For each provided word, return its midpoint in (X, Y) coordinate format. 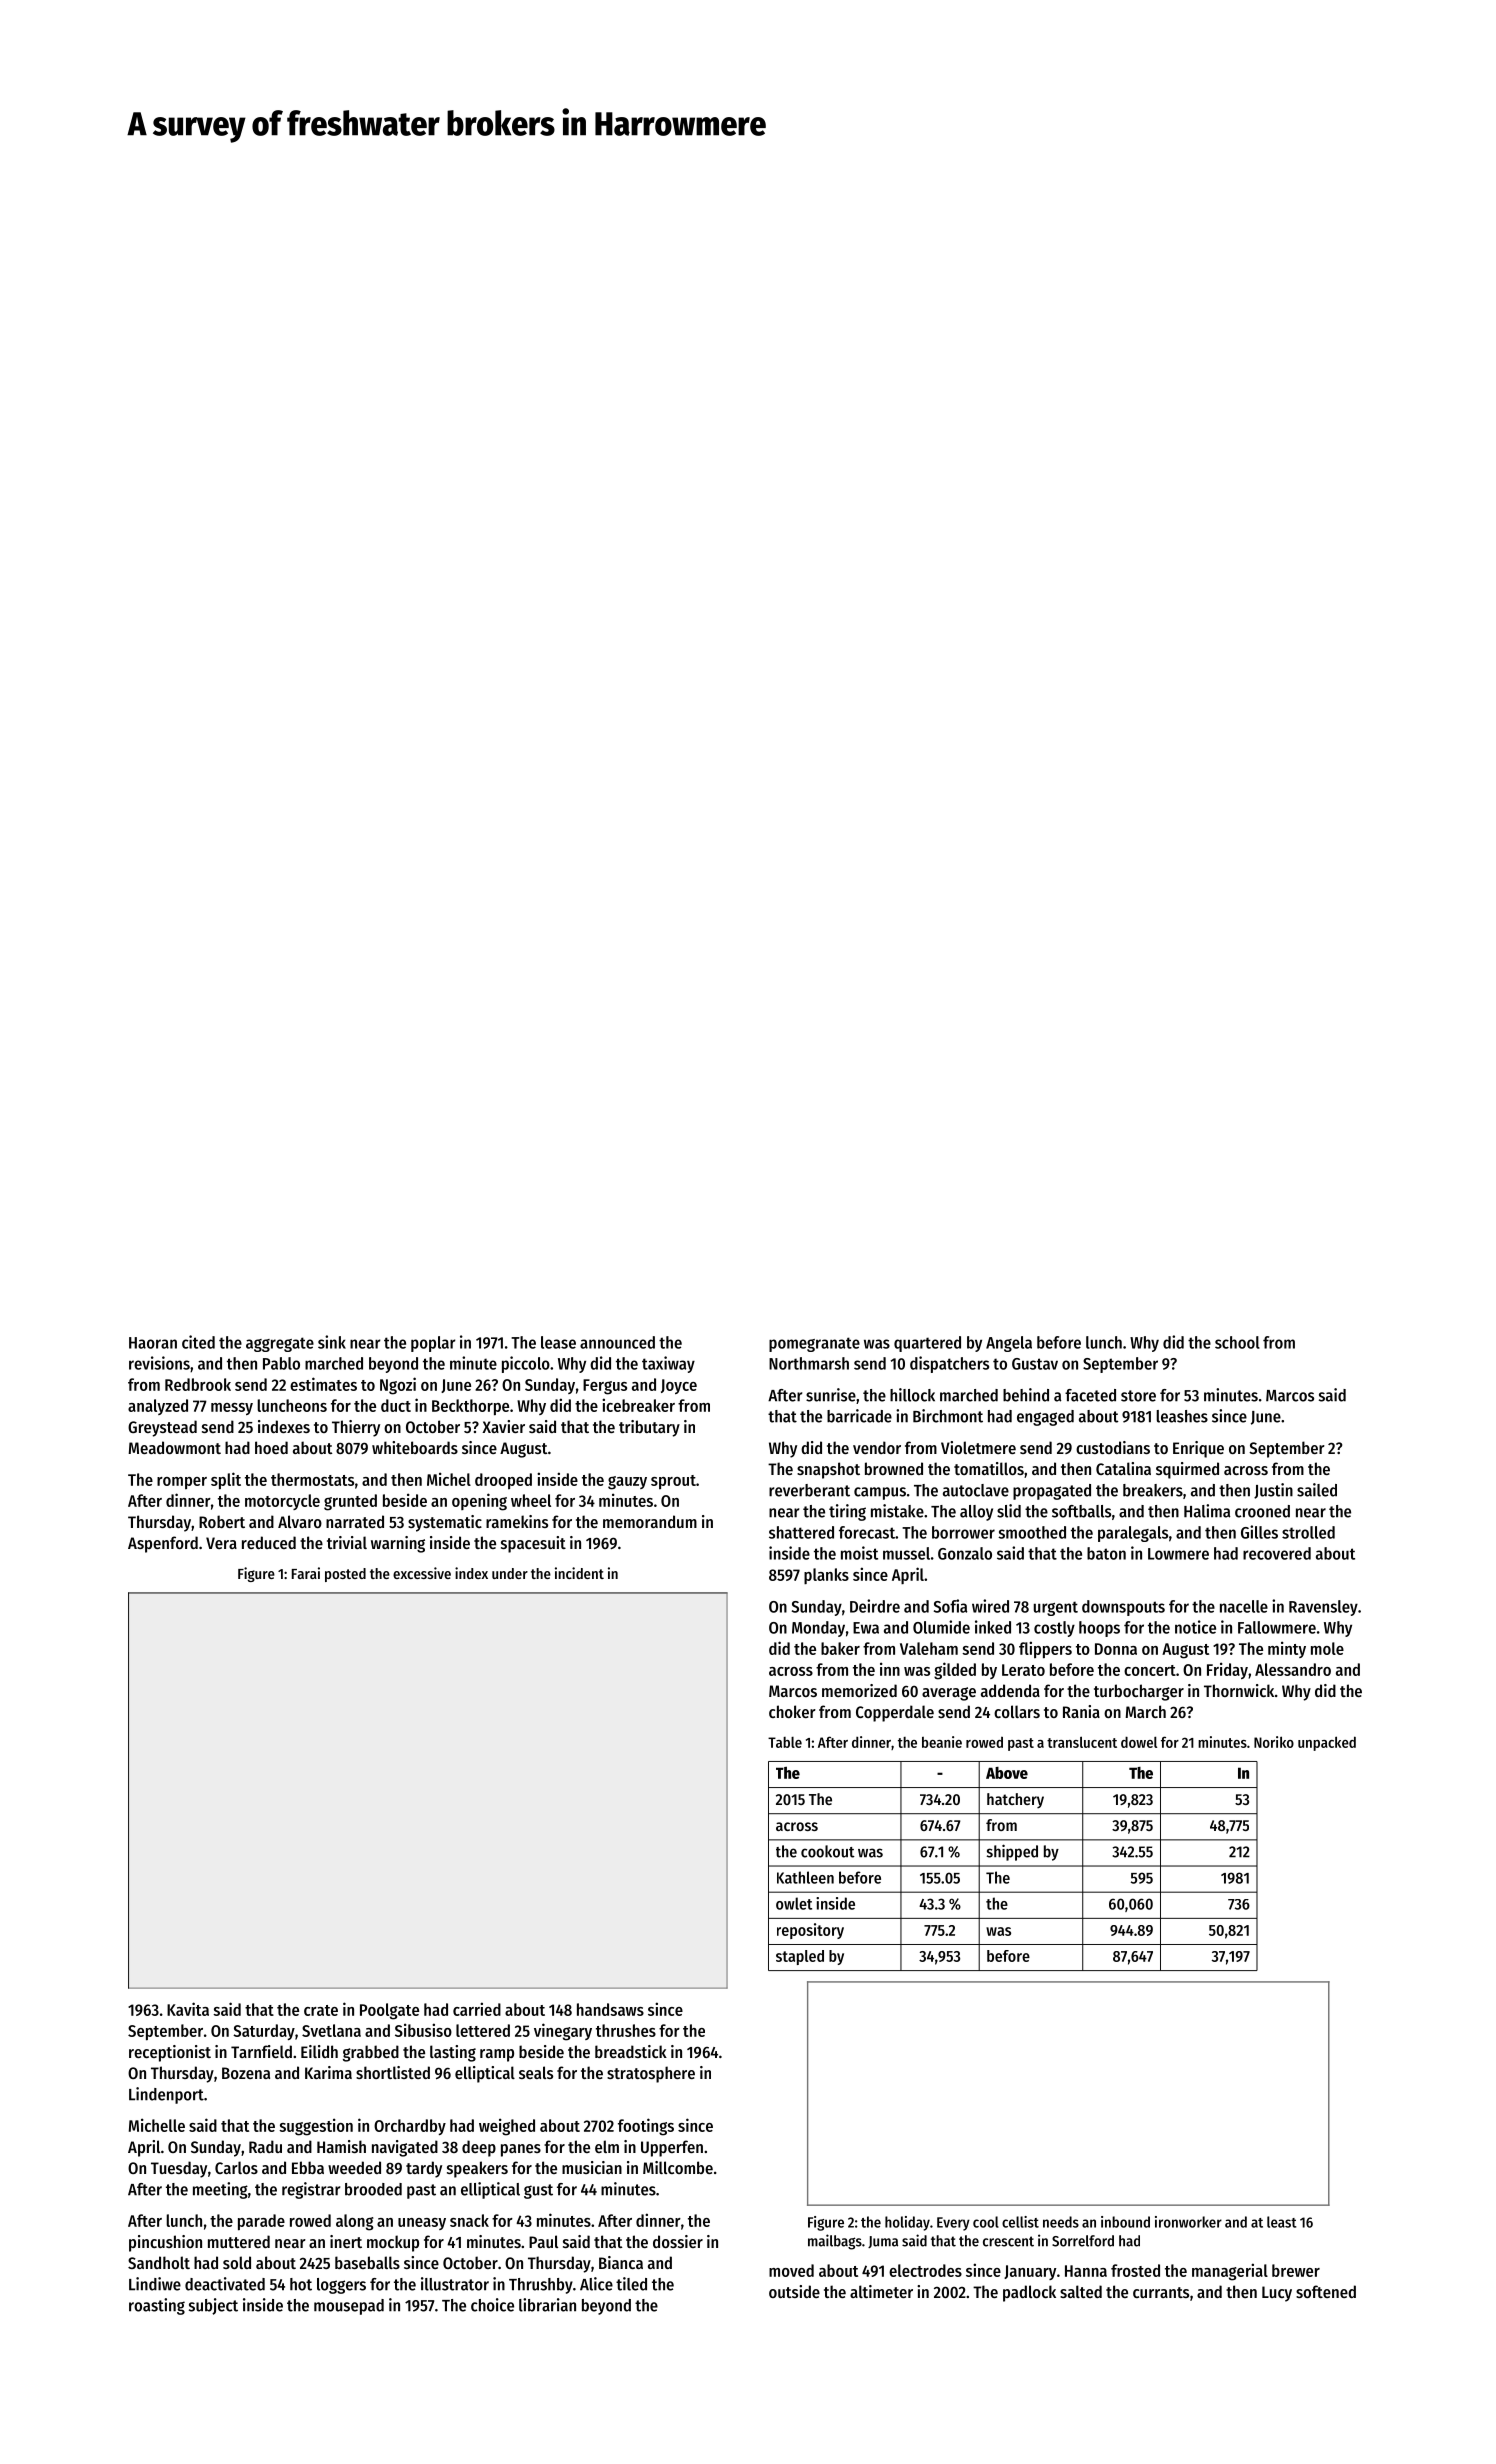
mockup (393, 2243)
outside (794, 2291)
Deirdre (875, 1606)
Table (785, 1742)
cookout (828, 1851)
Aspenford (163, 1544)
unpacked (1327, 1743)
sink (332, 1342)
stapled (800, 1957)
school (1237, 1342)
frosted (1135, 2270)
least (1282, 2222)
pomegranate (814, 1344)
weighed (507, 2127)
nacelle (1244, 1606)
